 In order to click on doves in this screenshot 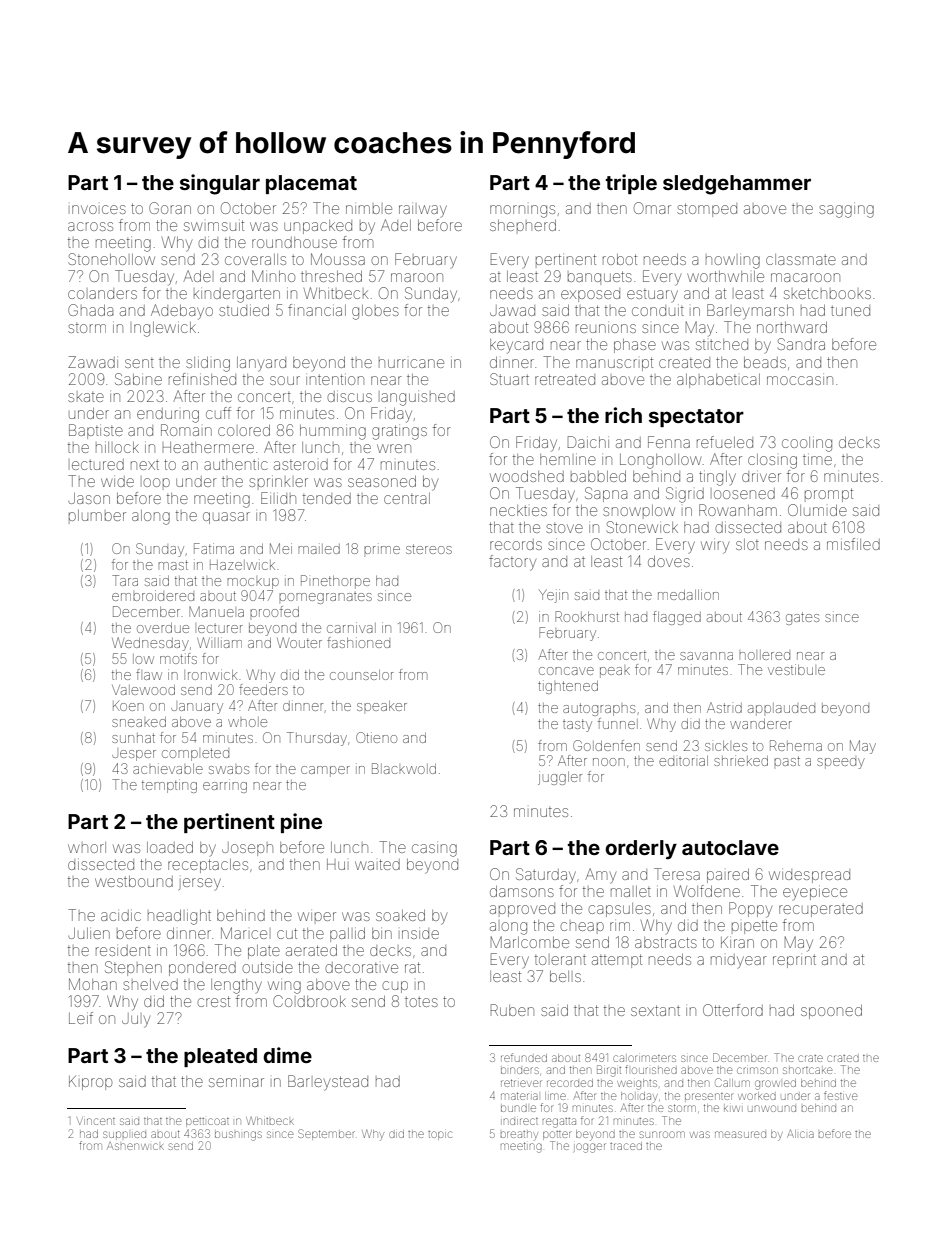, I will do `click(669, 561)`.
